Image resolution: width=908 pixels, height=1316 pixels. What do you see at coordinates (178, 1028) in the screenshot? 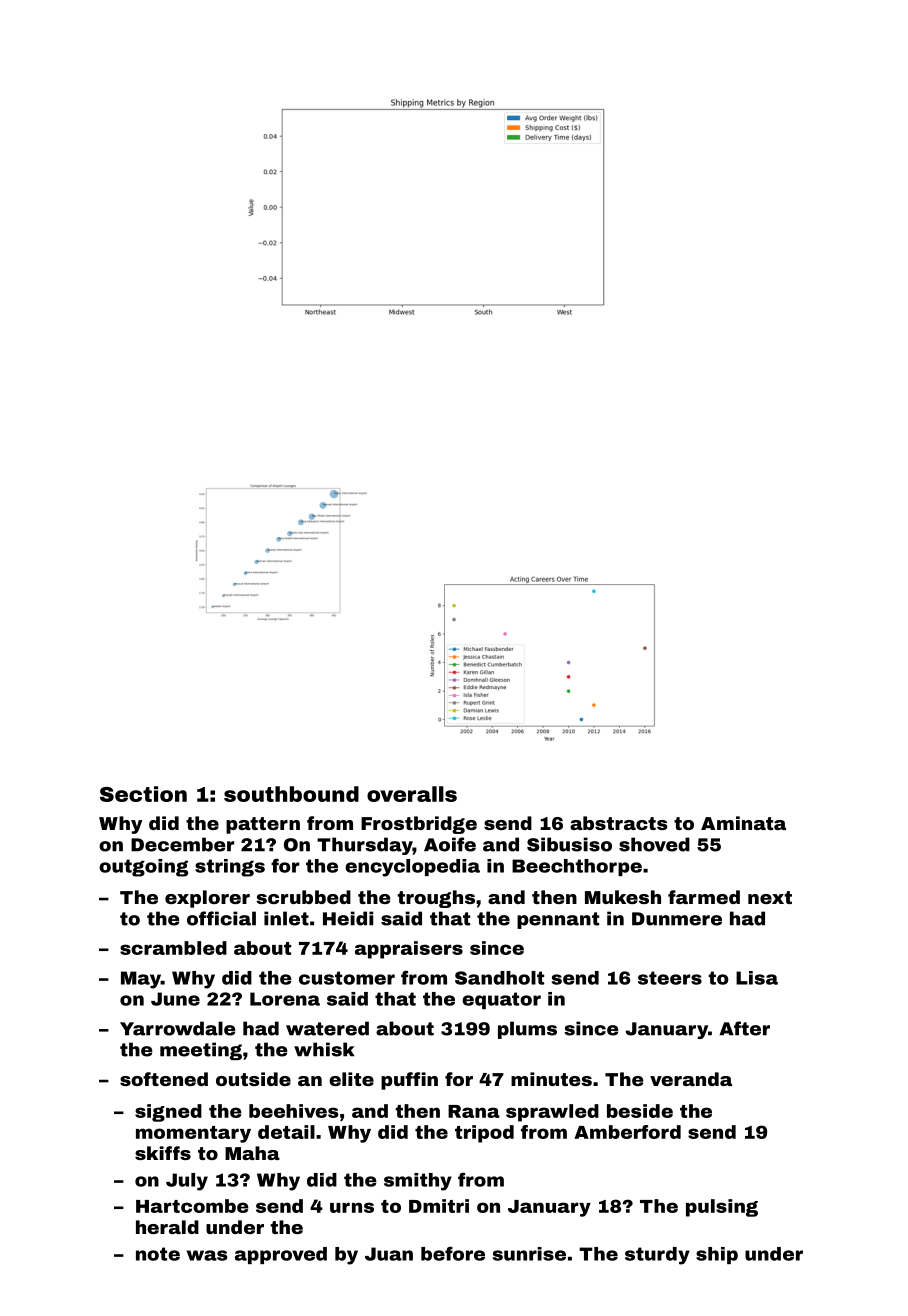
I see `Yarrowdale` at bounding box center [178, 1028].
